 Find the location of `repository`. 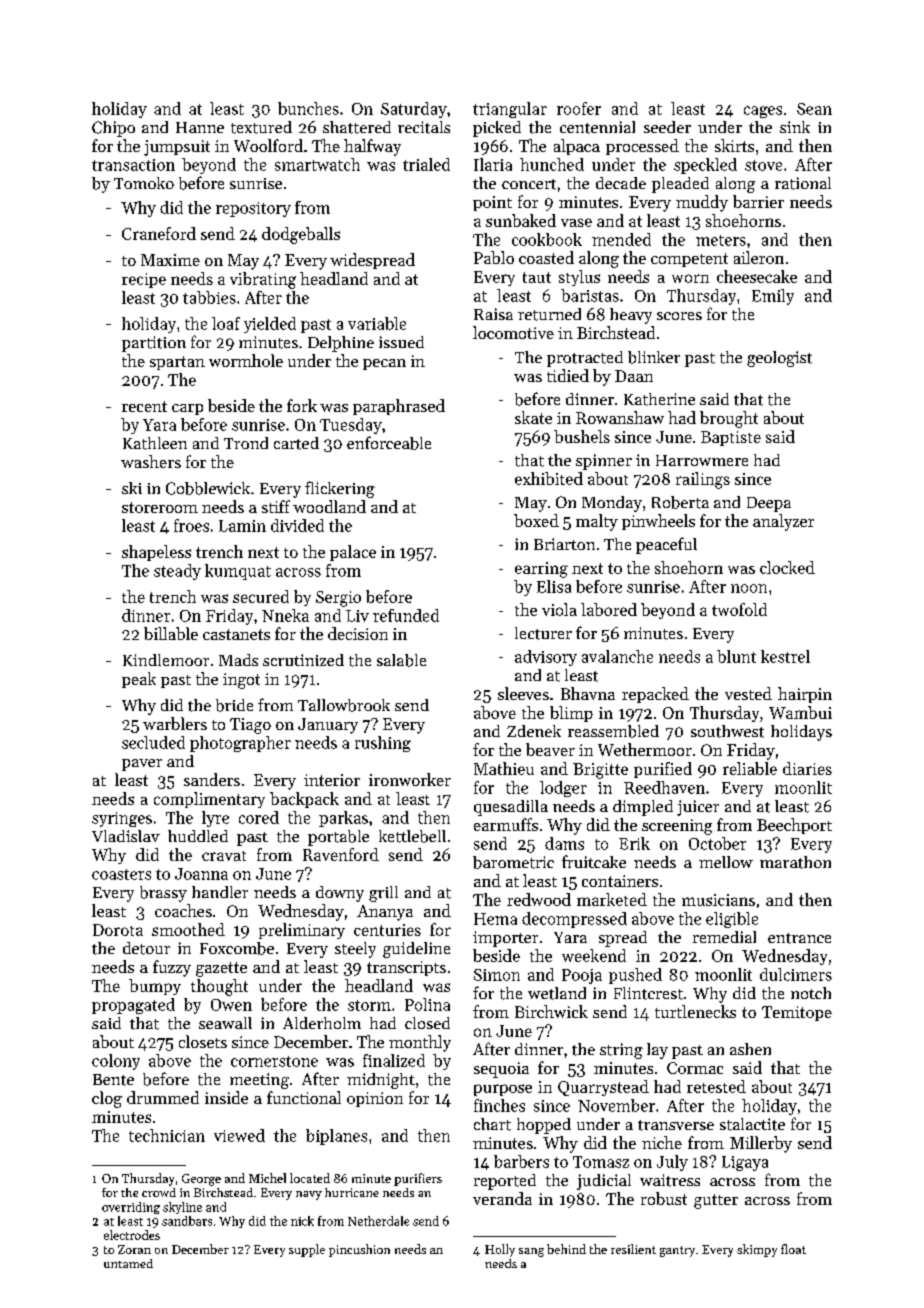

repository is located at coordinates (253, 209).
